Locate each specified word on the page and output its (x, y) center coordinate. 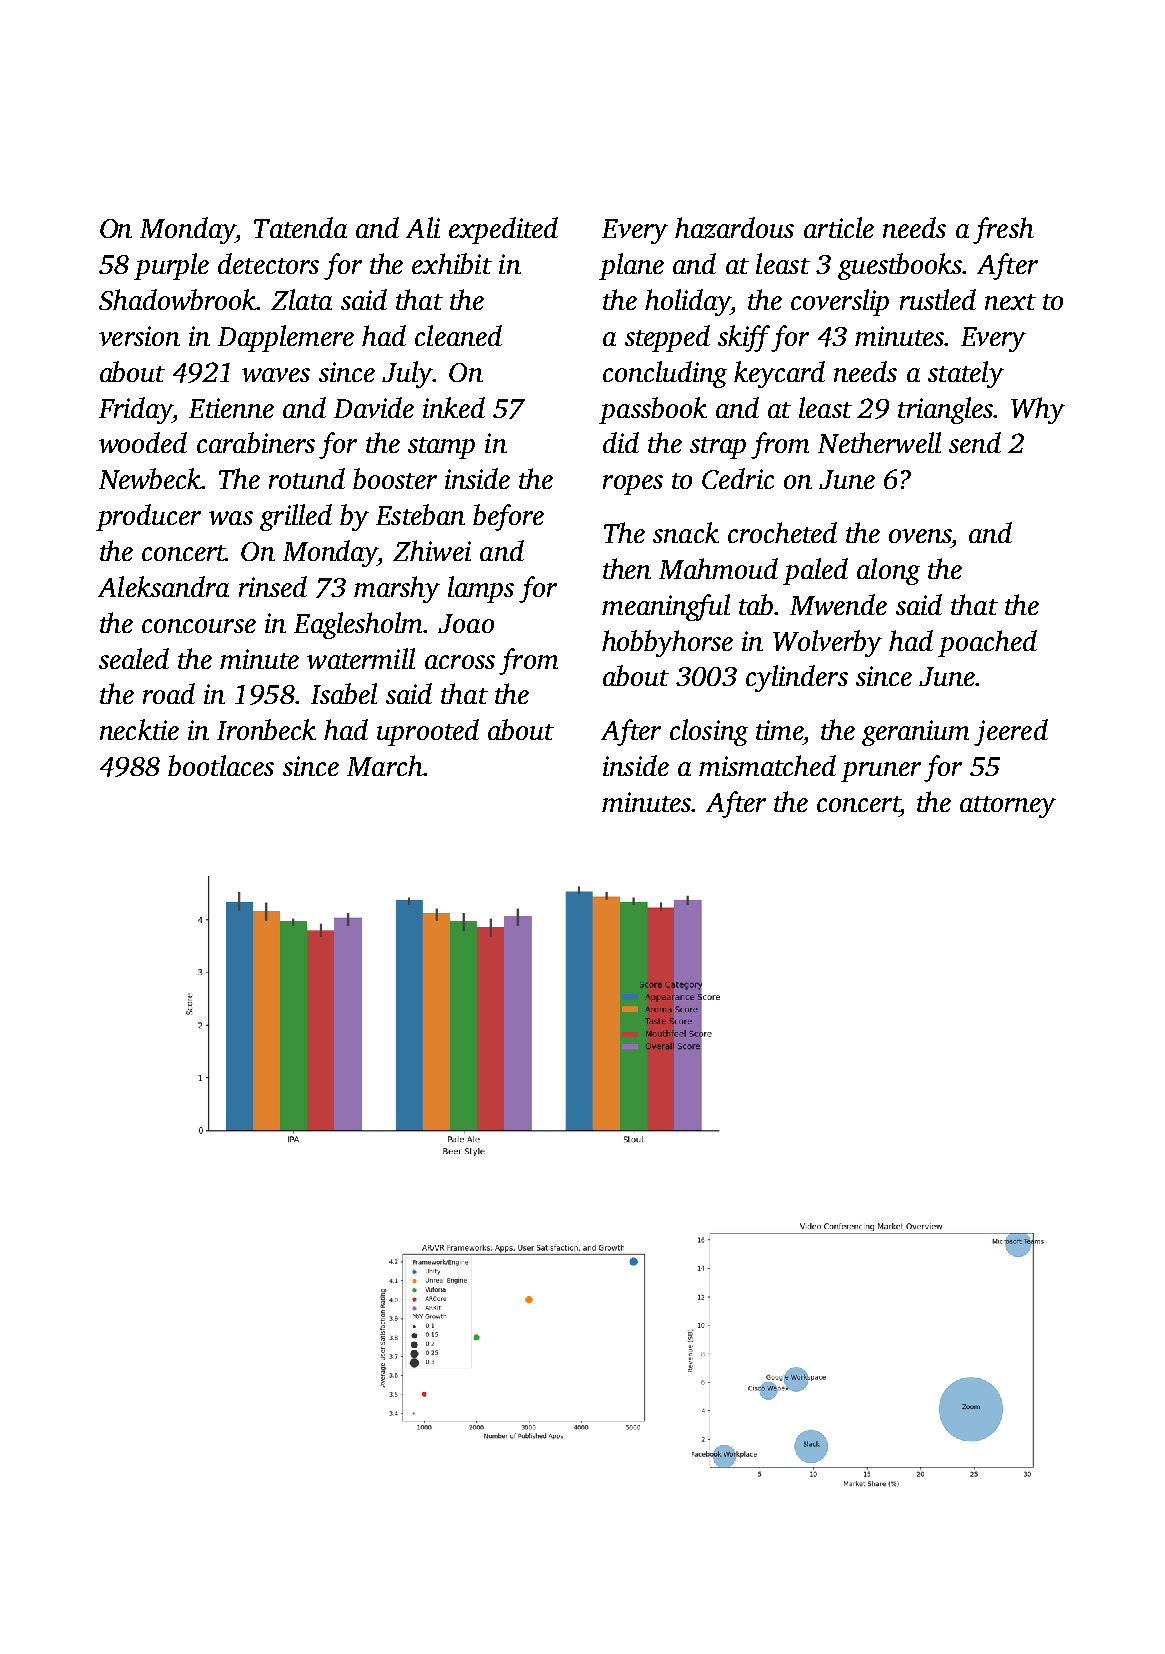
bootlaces (221, 765)
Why (1038, 410)
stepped (667, 338)
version (139, 336)
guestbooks (900, 266)
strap (718, 448)
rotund (307, 478)
